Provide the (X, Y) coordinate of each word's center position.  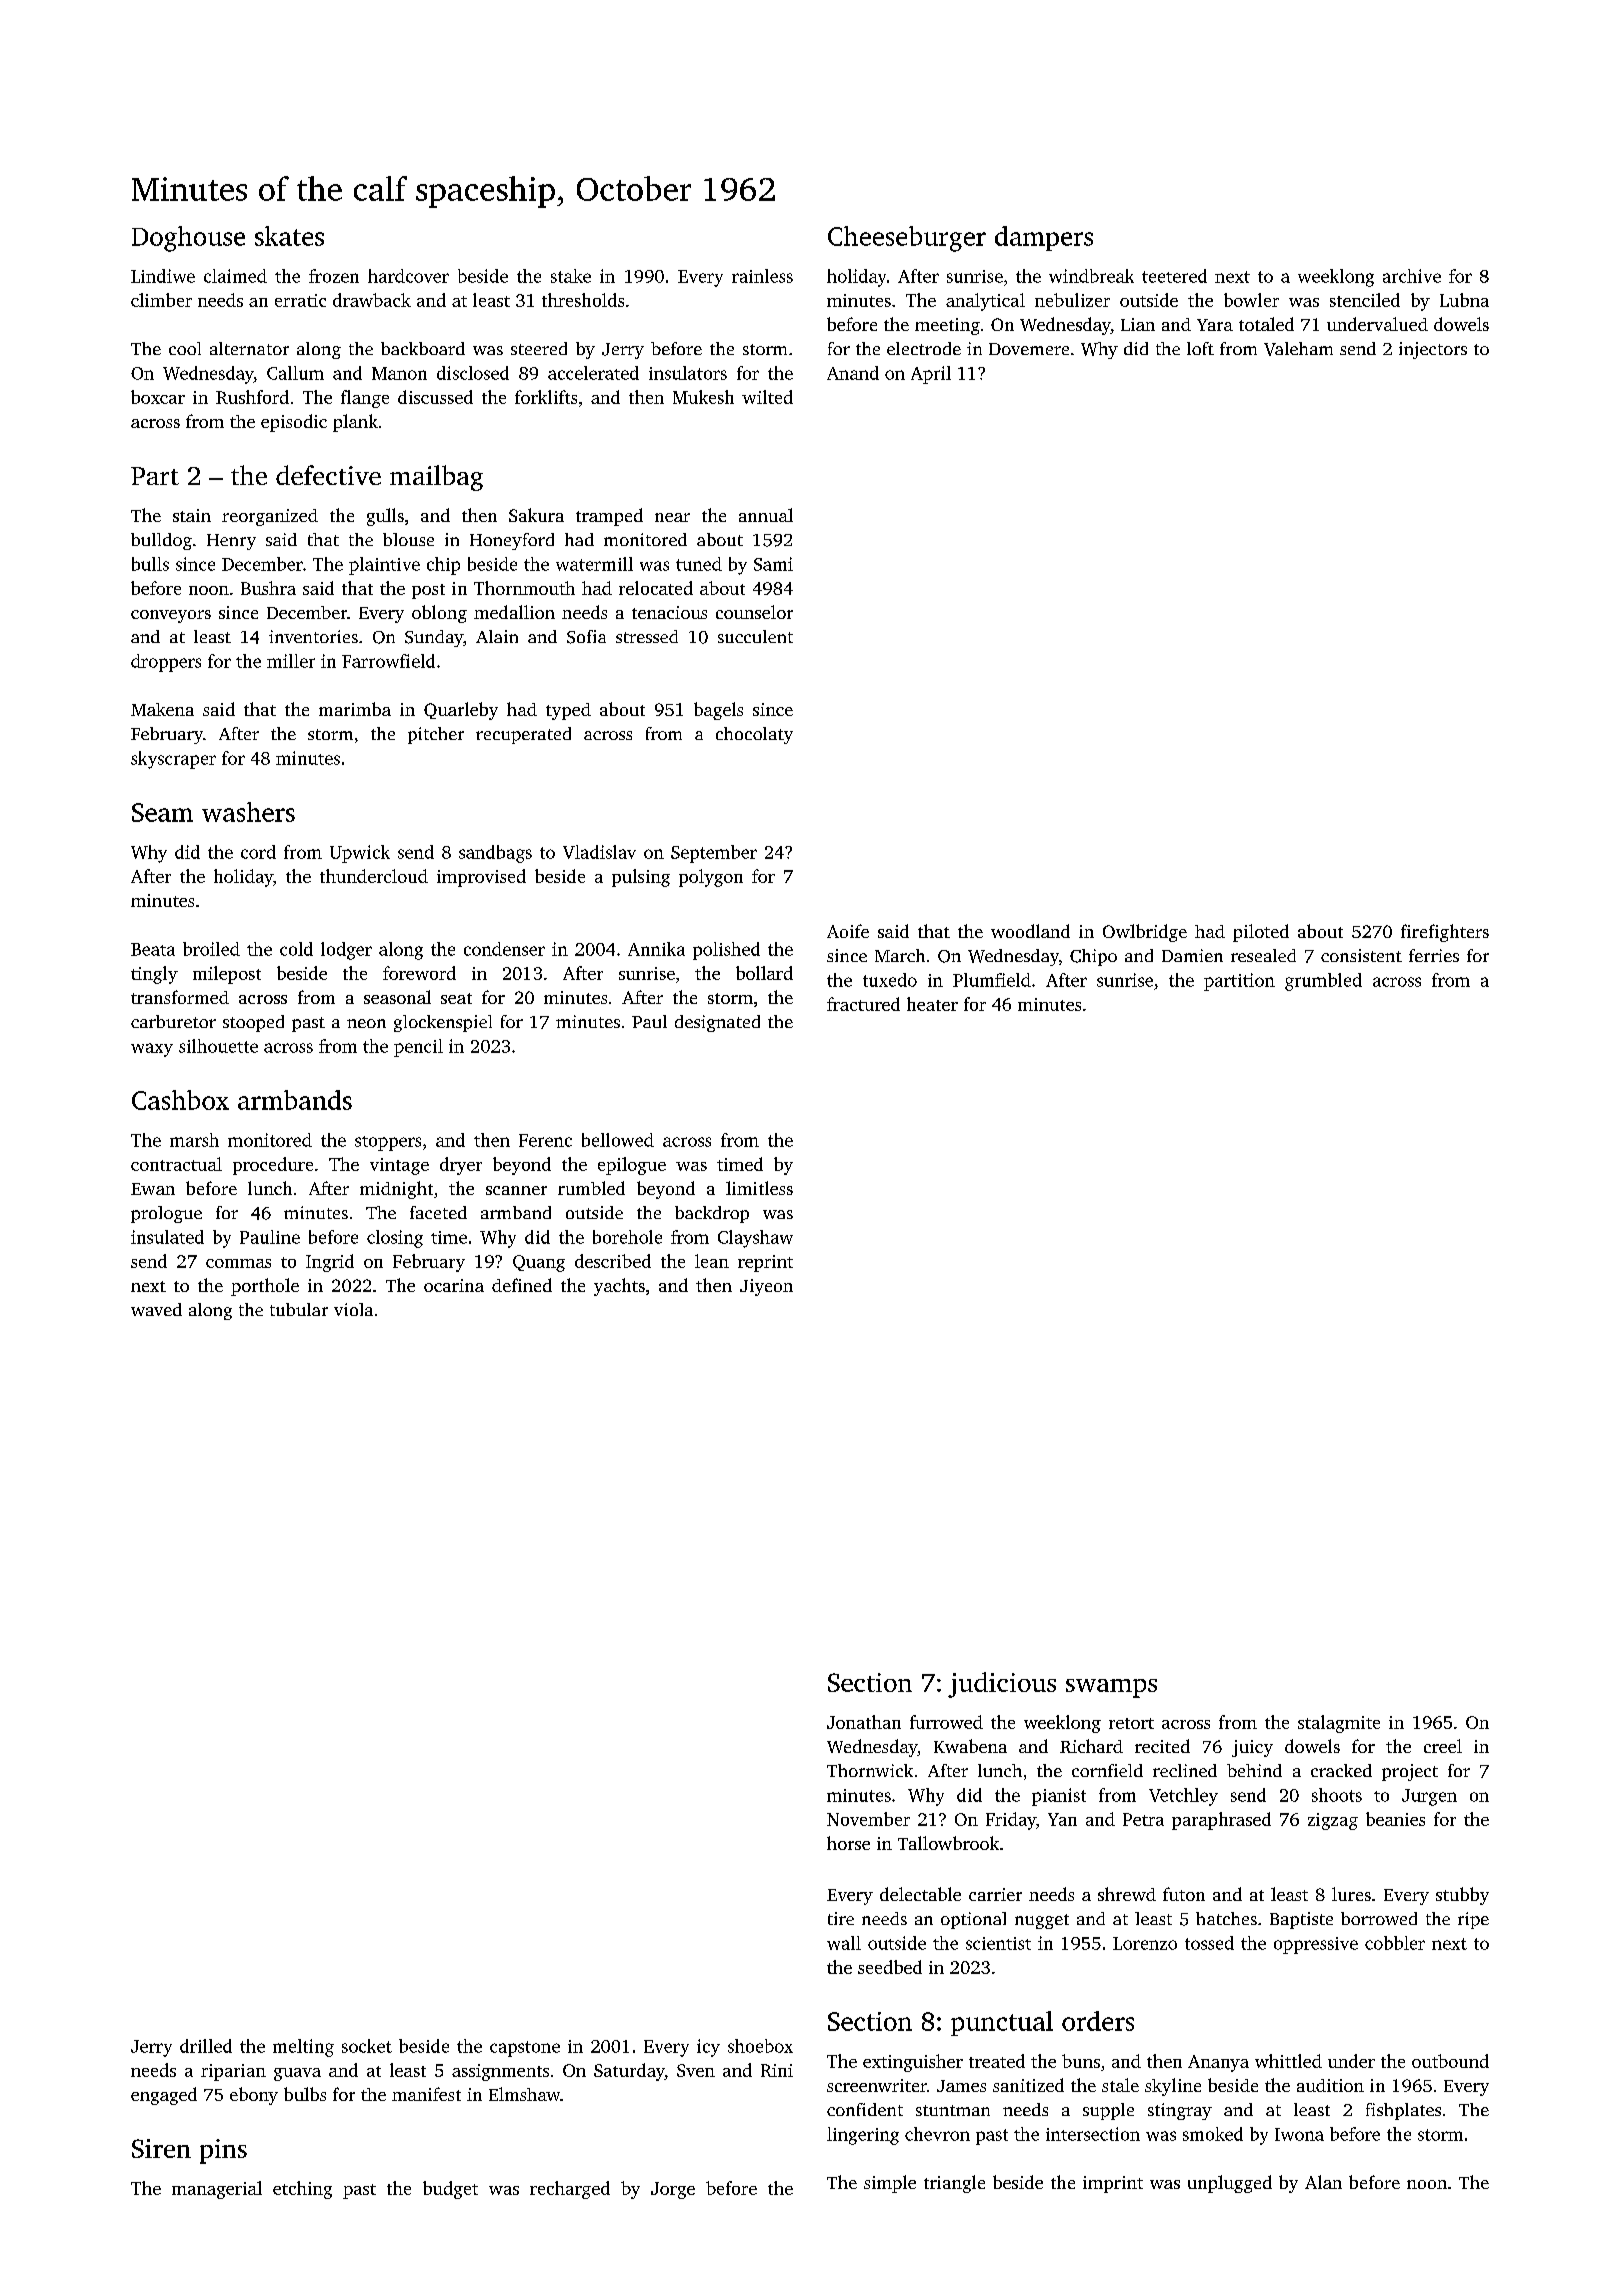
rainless (762, 276)
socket (367, 2046)
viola (353, 1309)
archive (1412, 276)
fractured (863, 1004)
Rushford (252, 397)
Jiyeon (766, 1287)
